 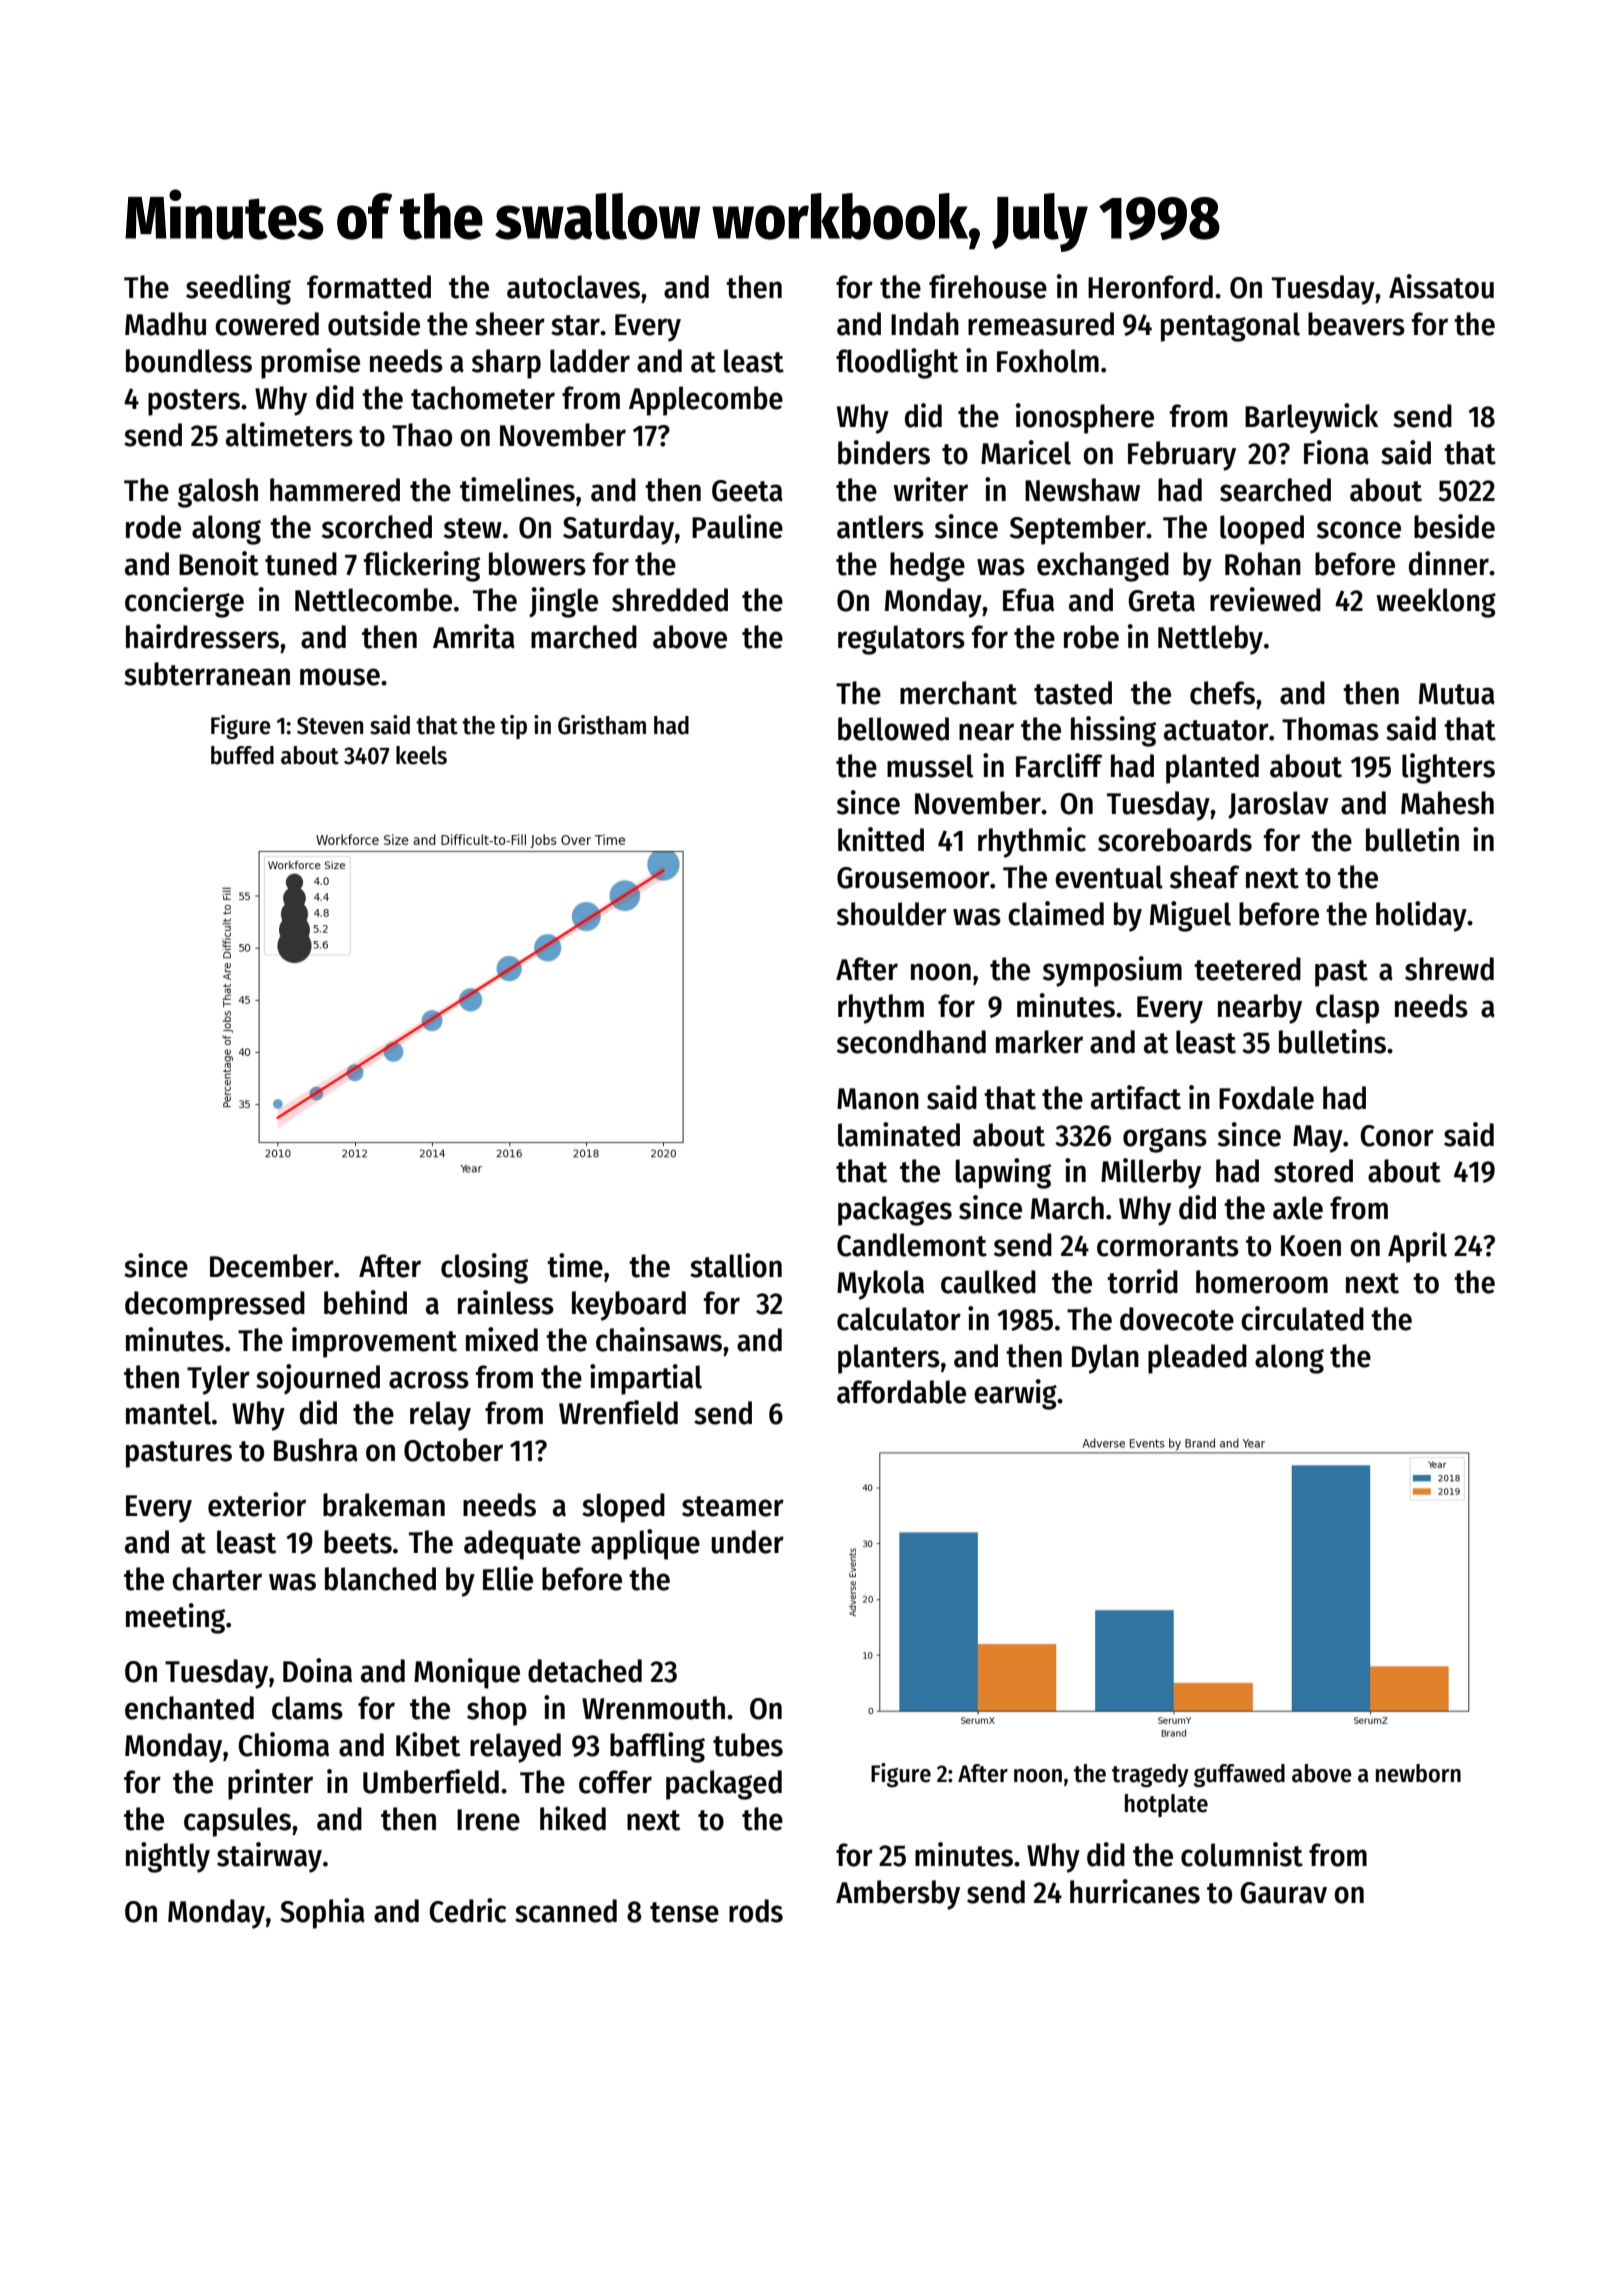 I want to click on hedge, so click(x=927, y=567).
